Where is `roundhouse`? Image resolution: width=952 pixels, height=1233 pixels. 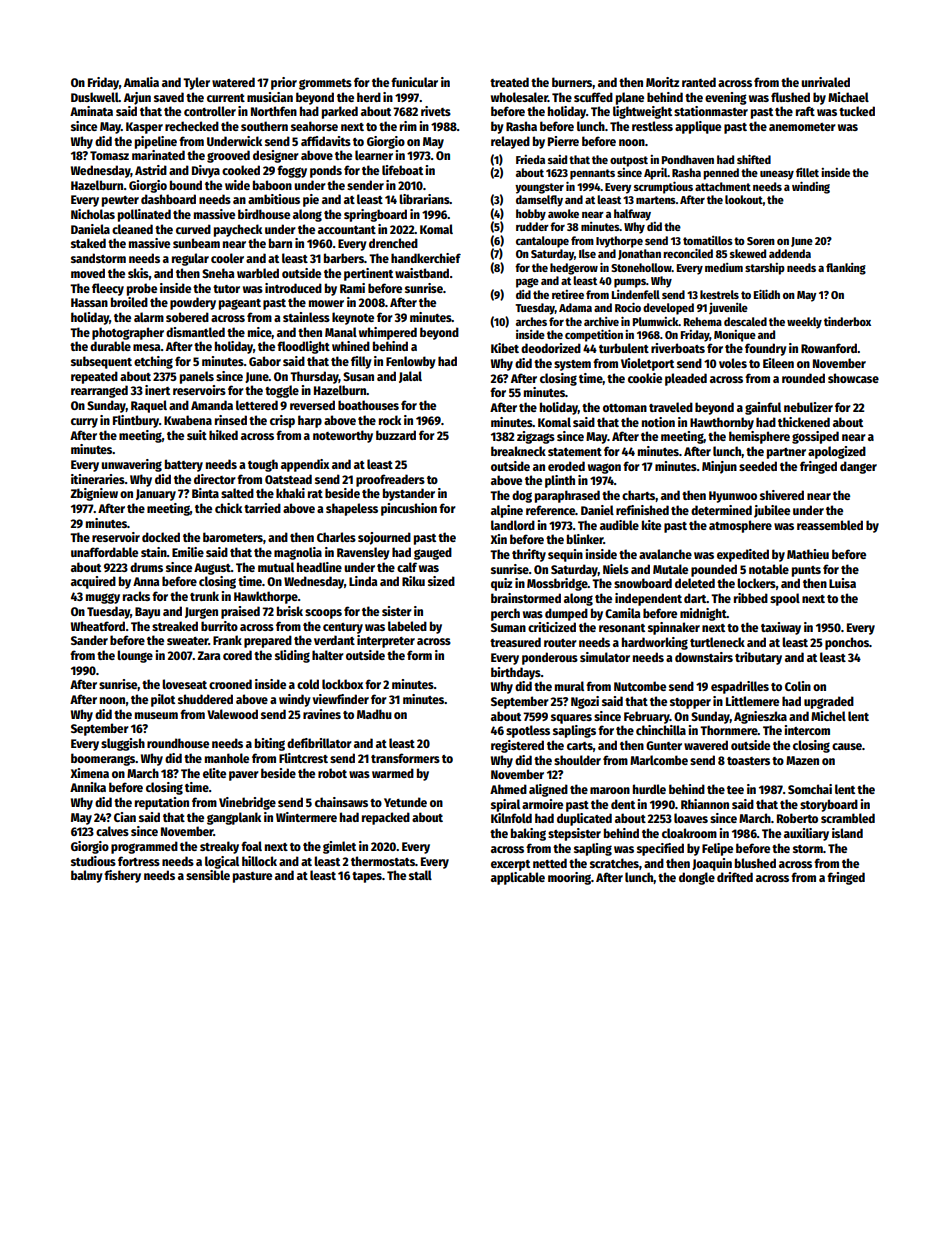 roundhouse is located at coordinates (178, 743).
